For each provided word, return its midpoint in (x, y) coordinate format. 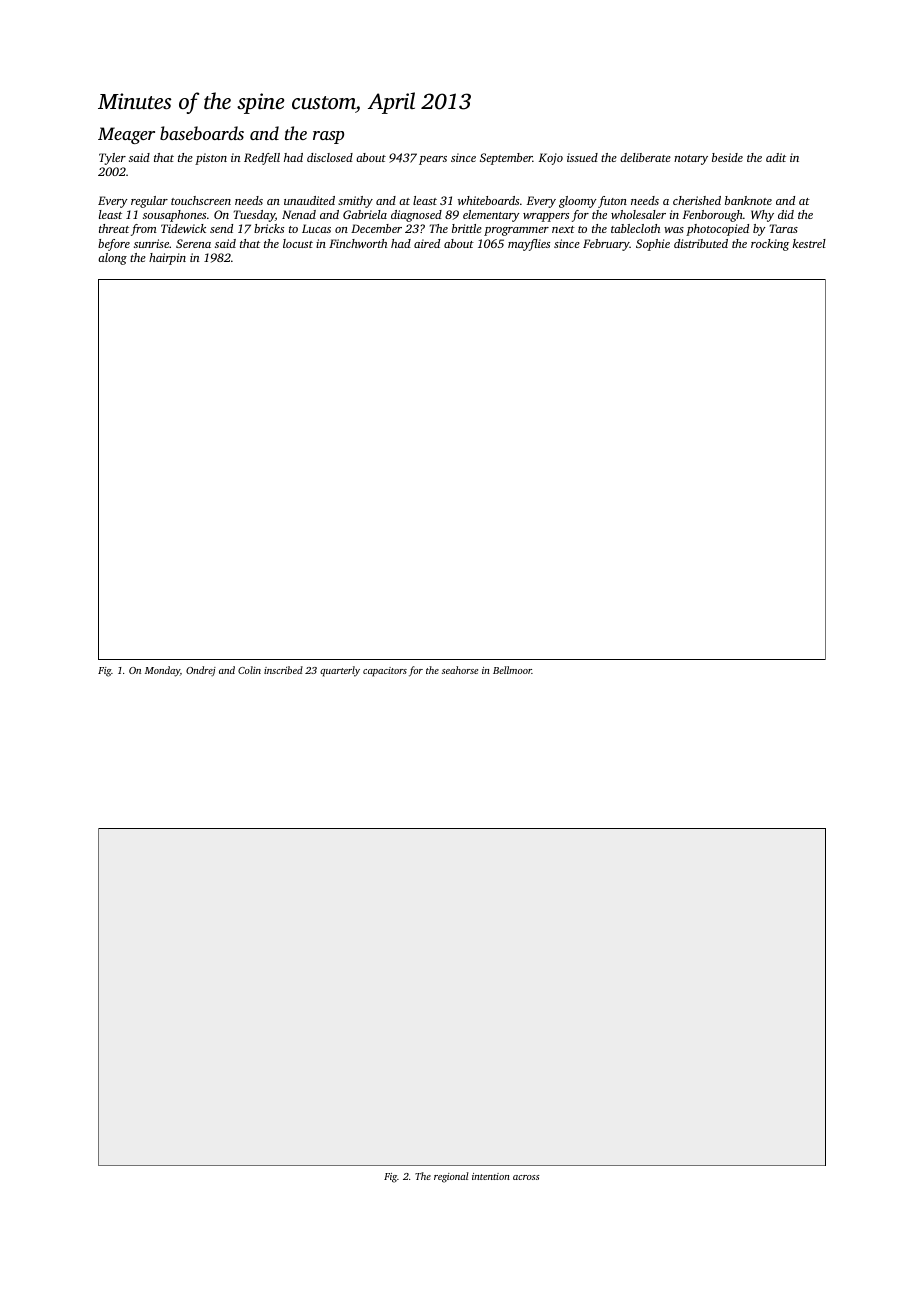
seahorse (460, 670)
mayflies (529, 245)
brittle (467, 228)
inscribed (283, 670)
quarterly (340, 671)
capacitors (385, 672)
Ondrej (201, 671)
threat (114, 228)
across (526, 1177)
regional (451, 1177)
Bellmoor (512, 670)
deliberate (645, 157)
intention (491, 1176)
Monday (162, 671)
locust (298, 243)
